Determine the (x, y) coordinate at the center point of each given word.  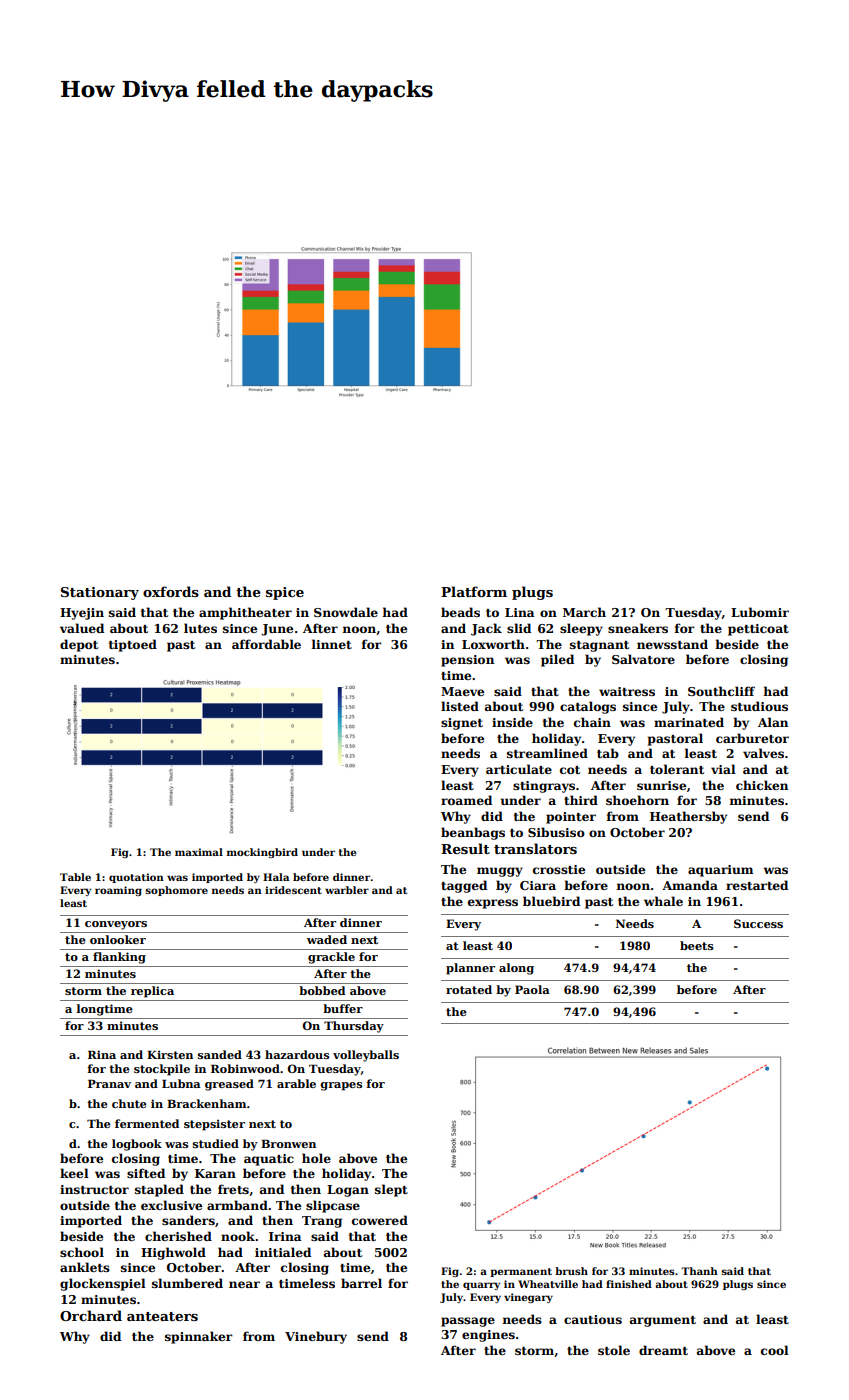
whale (663, 901)
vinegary (528, 1298)
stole (614, 1350)
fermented (147, 1123)
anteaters (162, 1316)
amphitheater (245, 613)
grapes (341, 1086)
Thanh (699, 1271)
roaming (118, 891)
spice (285, 593)
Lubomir (760, 612)
